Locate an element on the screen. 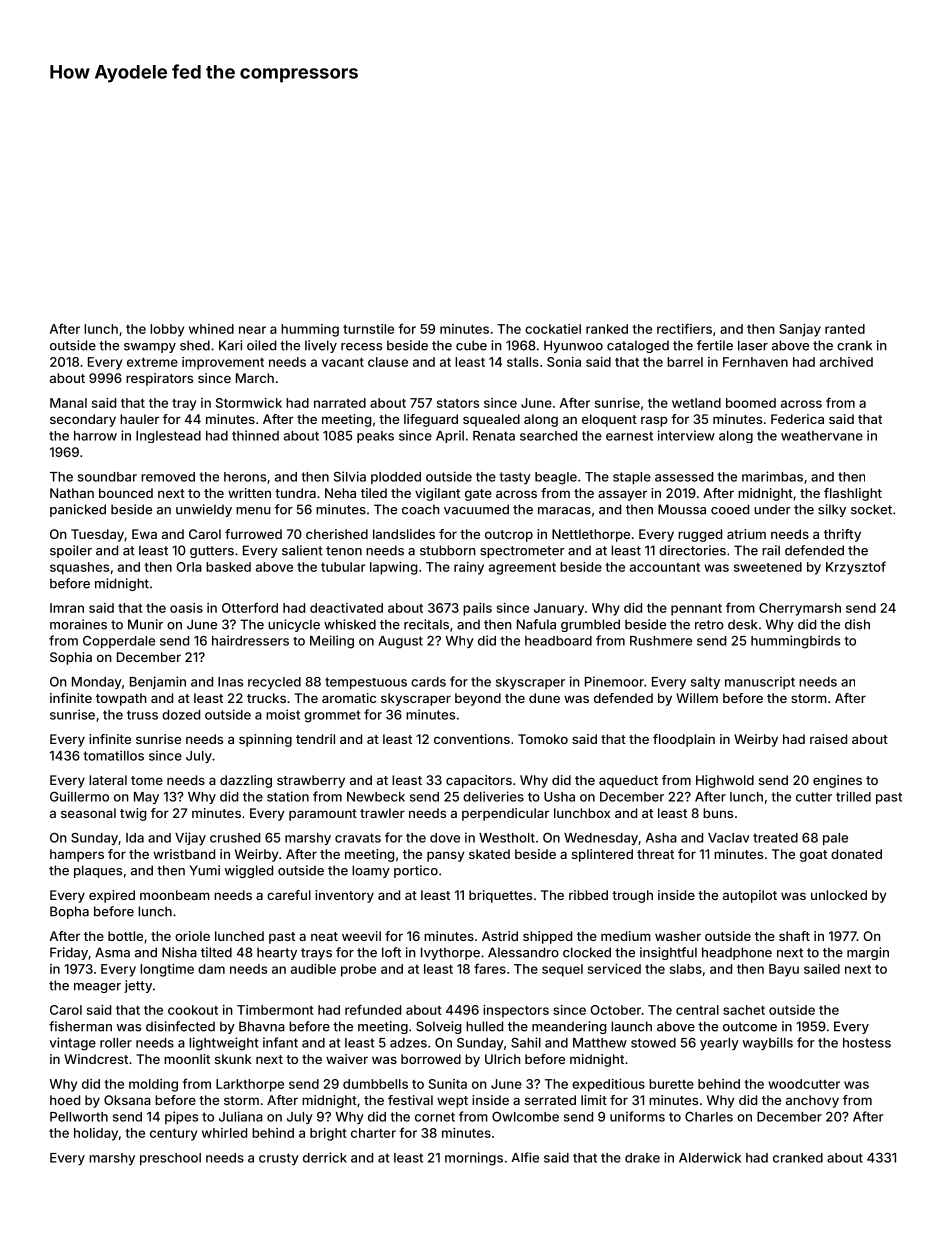  briquettes is located at coordinates (500, 896).
